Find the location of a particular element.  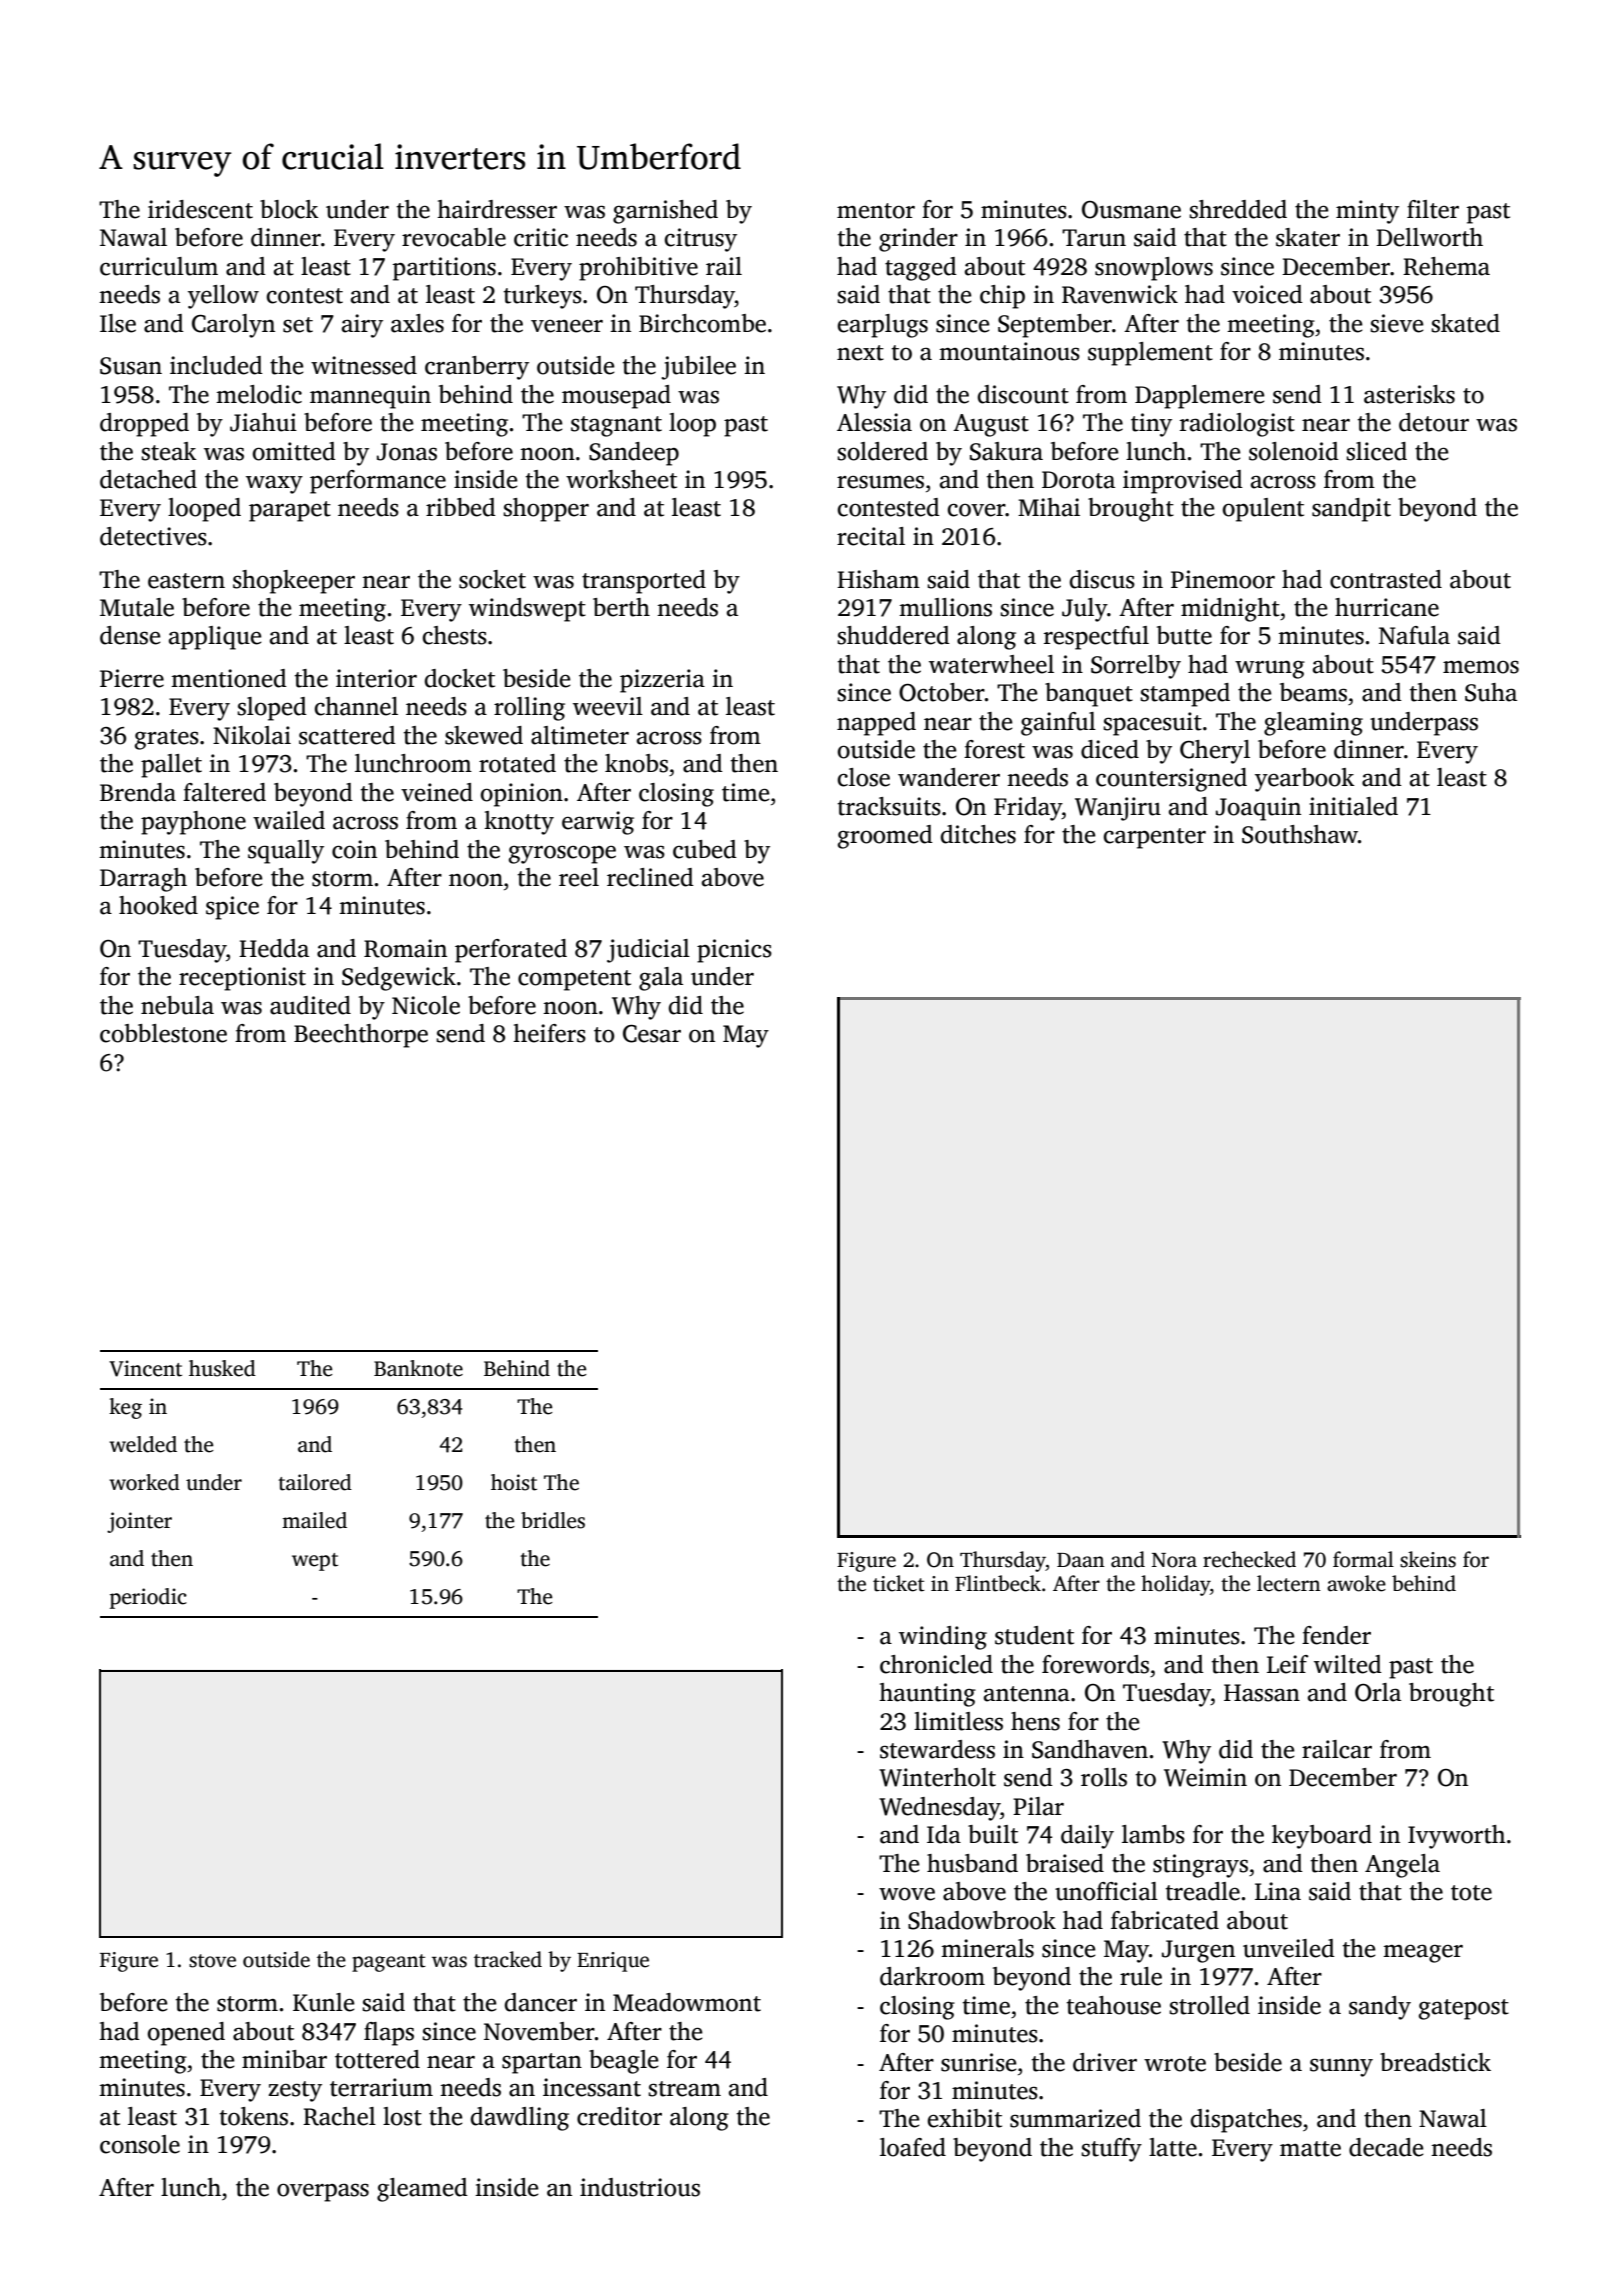

block is located at coordinates (289, 209).
